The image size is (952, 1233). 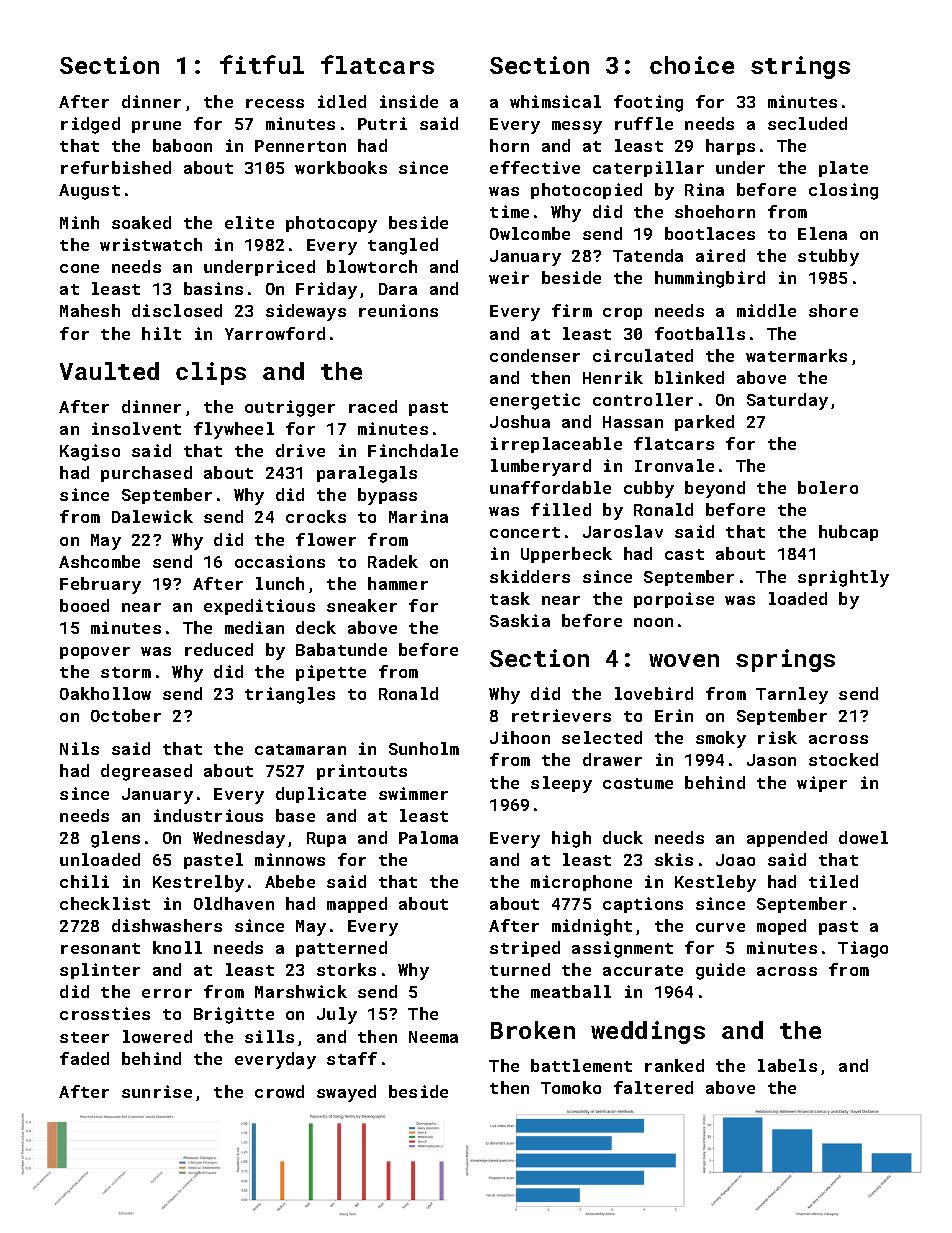 What do you see at coordinates (275, 103) in the page?
I see `recess` at bounding box center [275, 103].
